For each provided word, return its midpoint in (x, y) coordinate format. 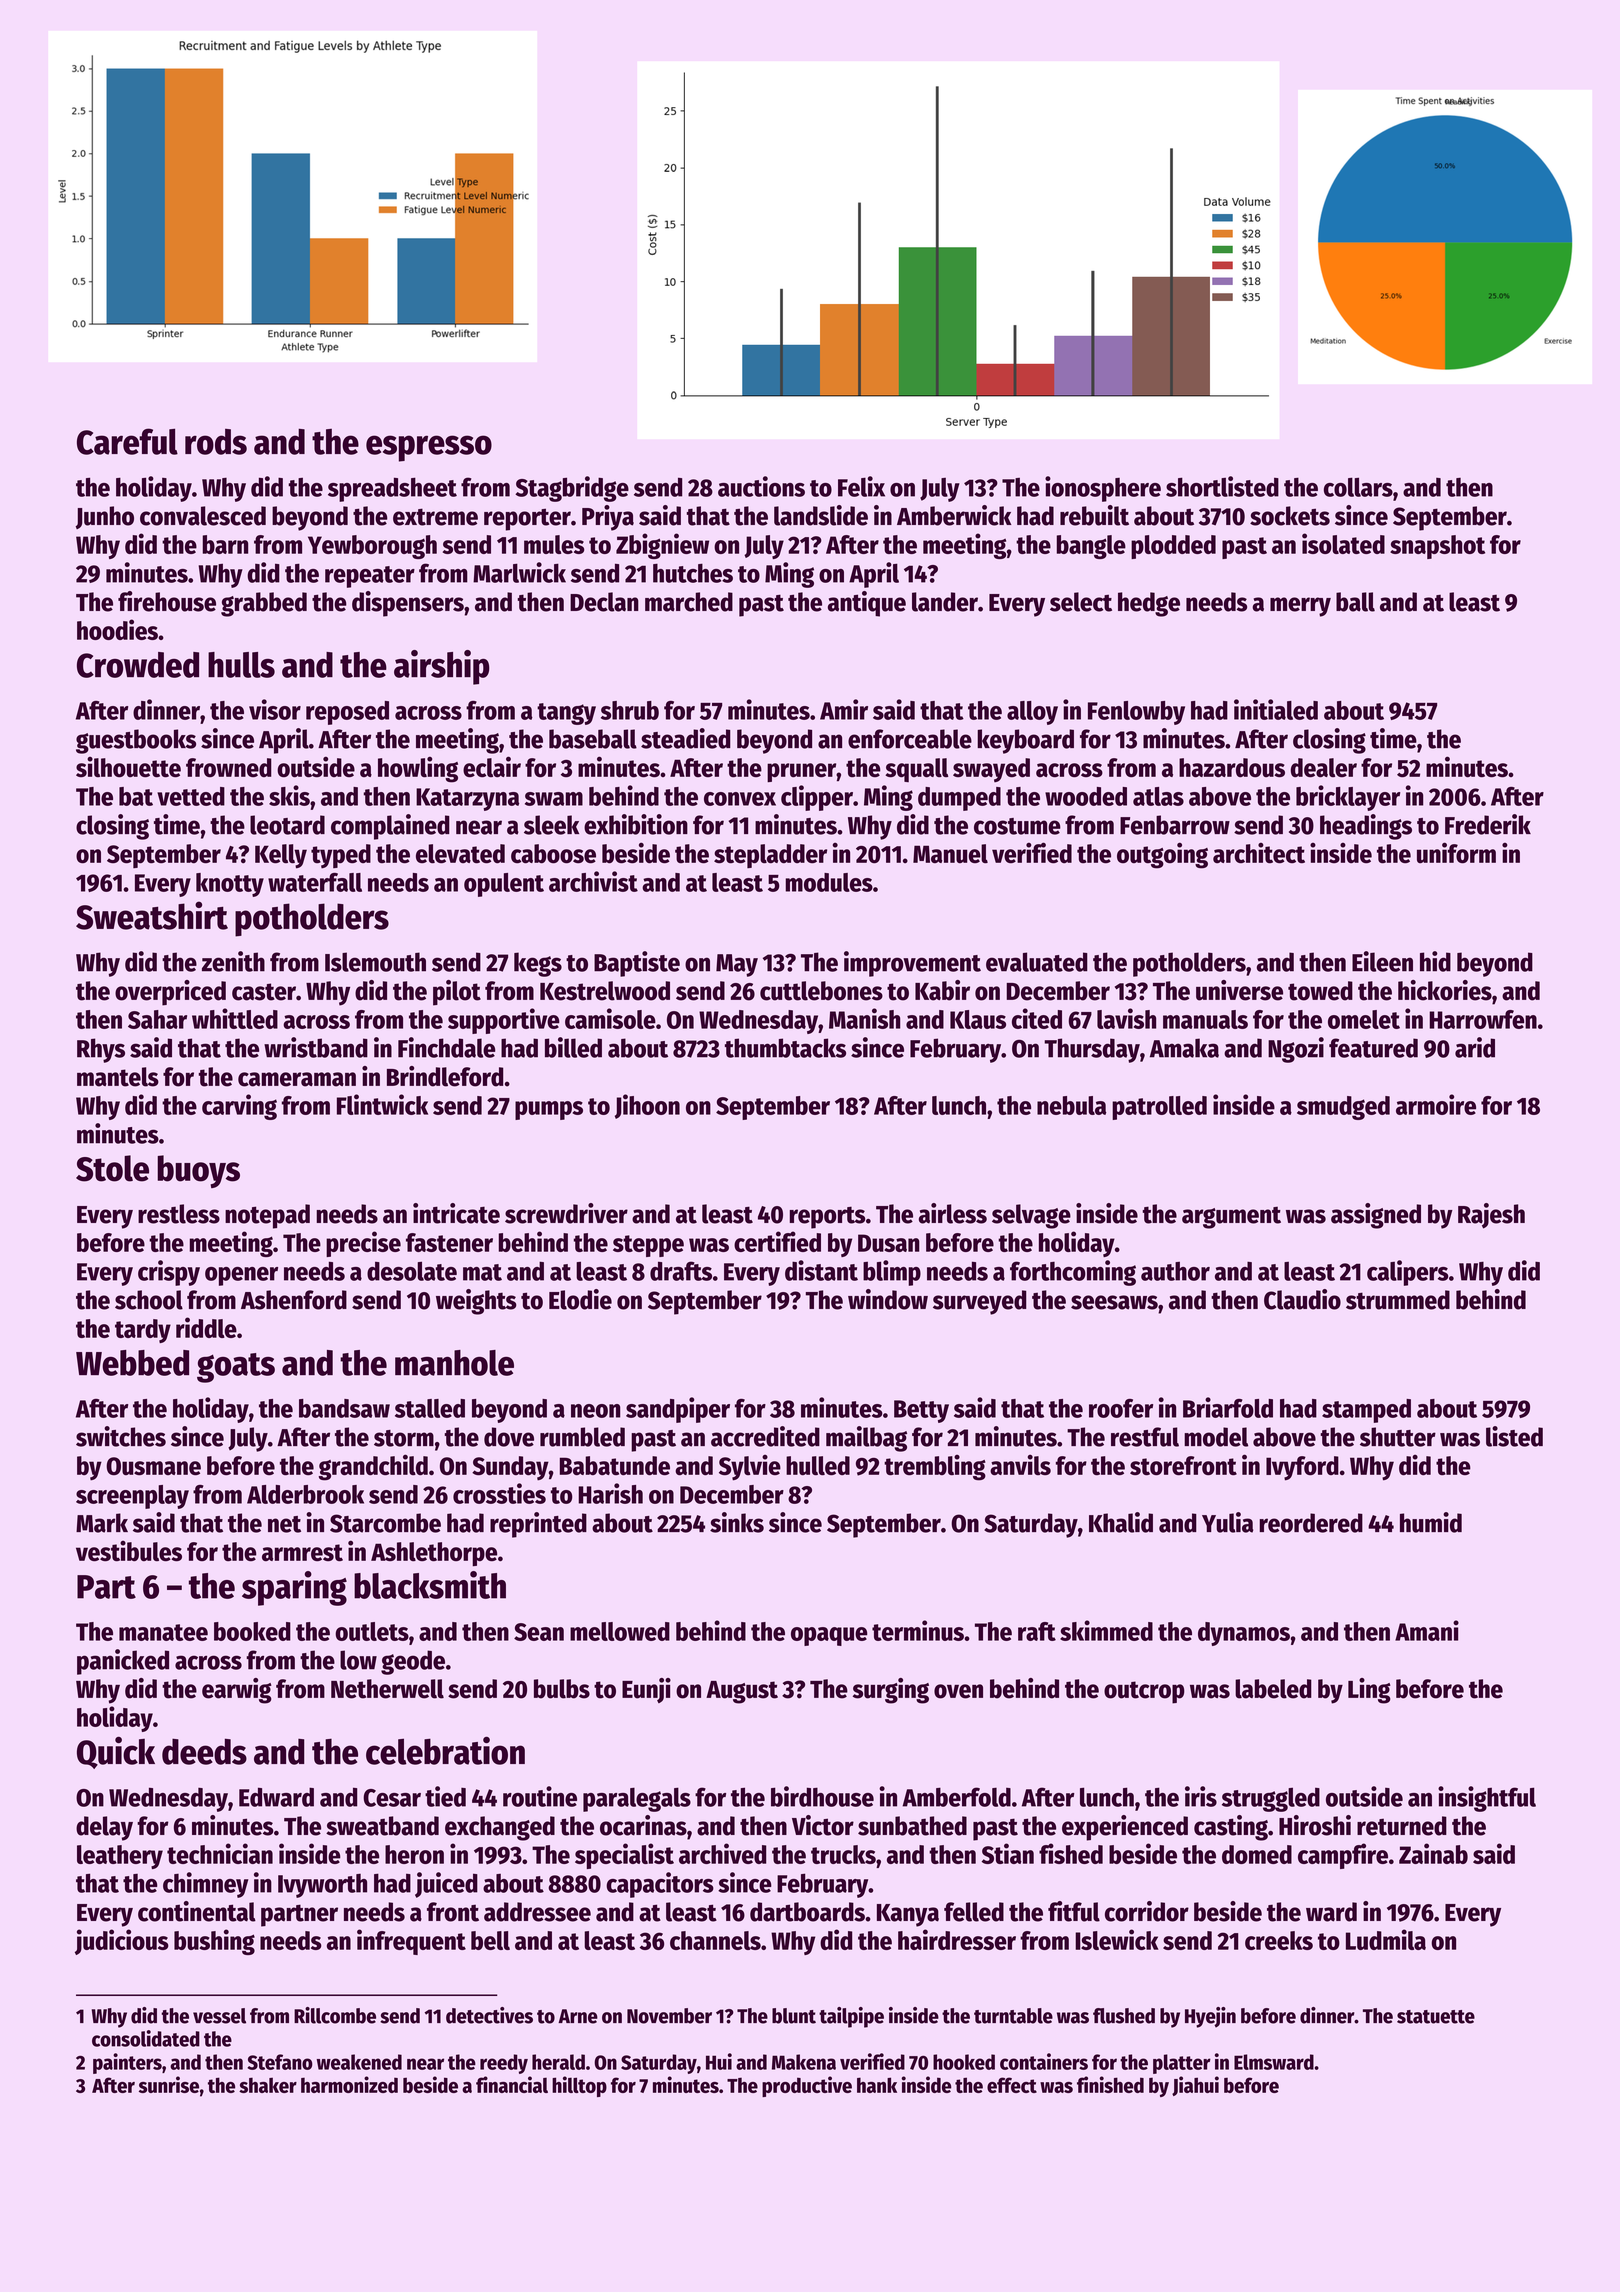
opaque (829, 1636)
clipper (817, 798)
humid (1431, 1522)
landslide (821, 515)
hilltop (579, 2086)
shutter (1398, 1437)
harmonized (349, 2084)
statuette (1436, 2017)
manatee (163, 1632)
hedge (1149, 604)
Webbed (132, 1363)
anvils (1020, 1464)
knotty (230, 885)
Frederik (1488, 824)
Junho (105, 517)
